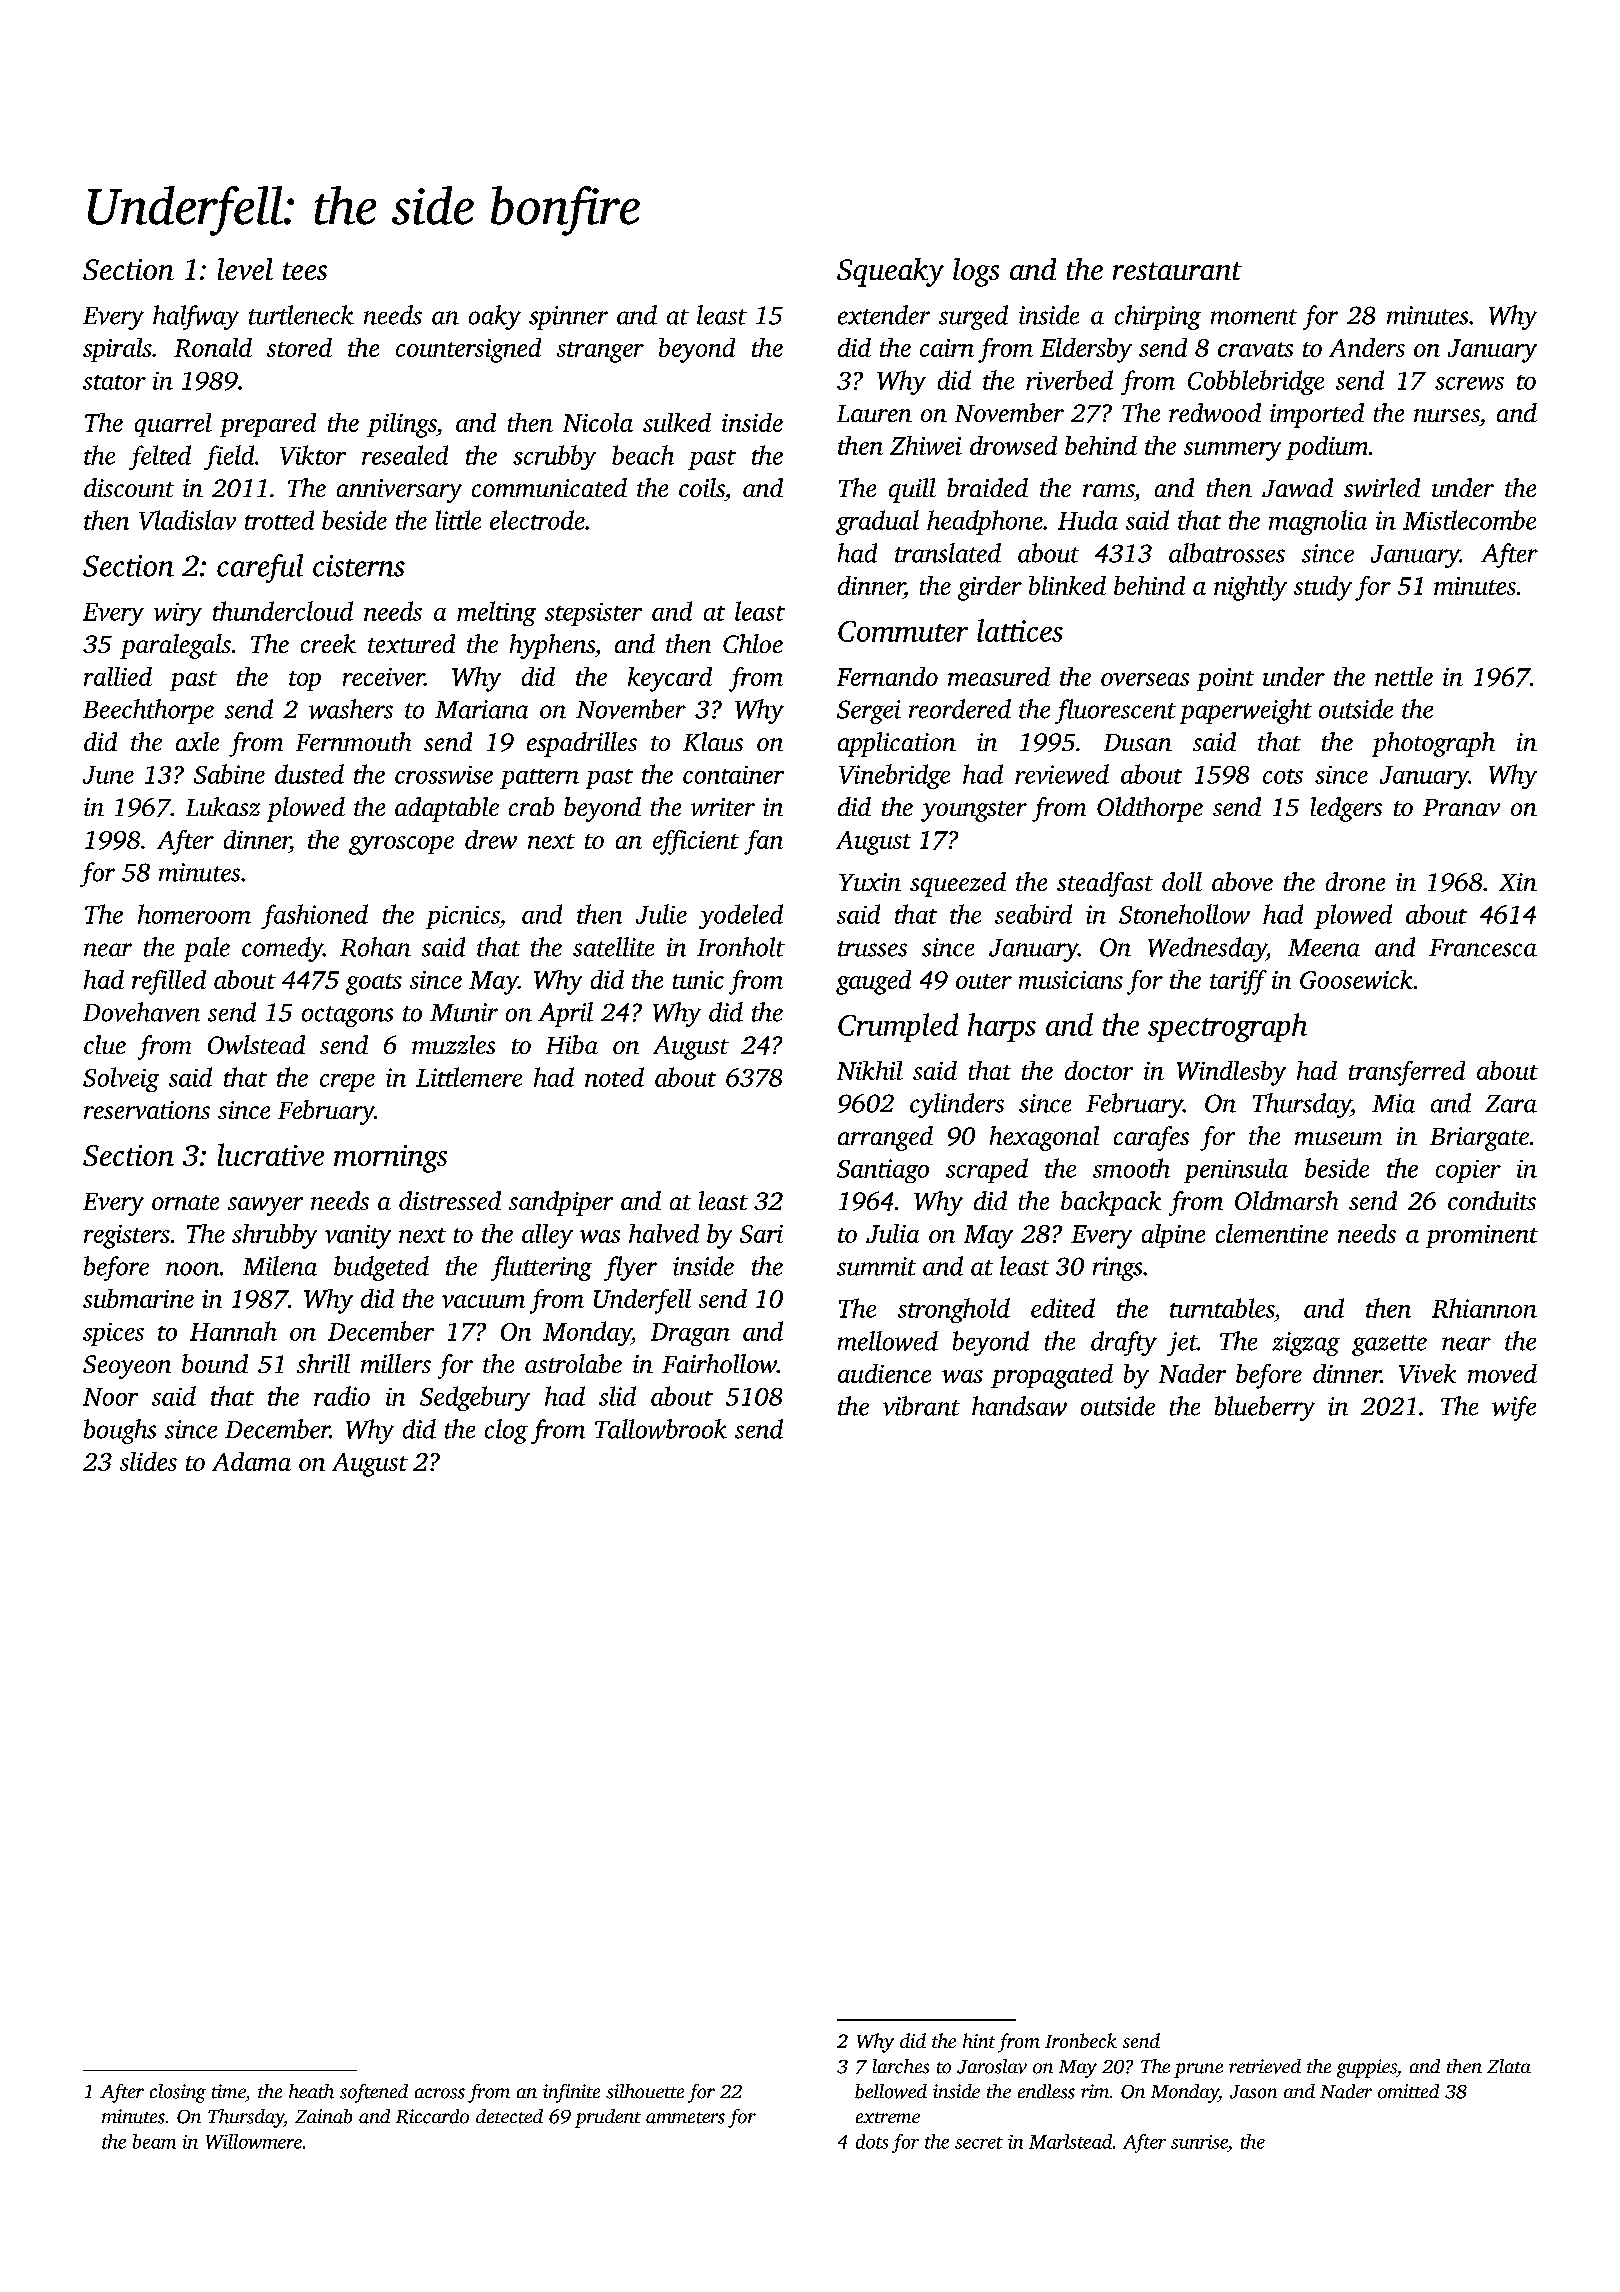 This screenshot has width=1620, height=2292. I want to click on secret, so click(979, 2143).
